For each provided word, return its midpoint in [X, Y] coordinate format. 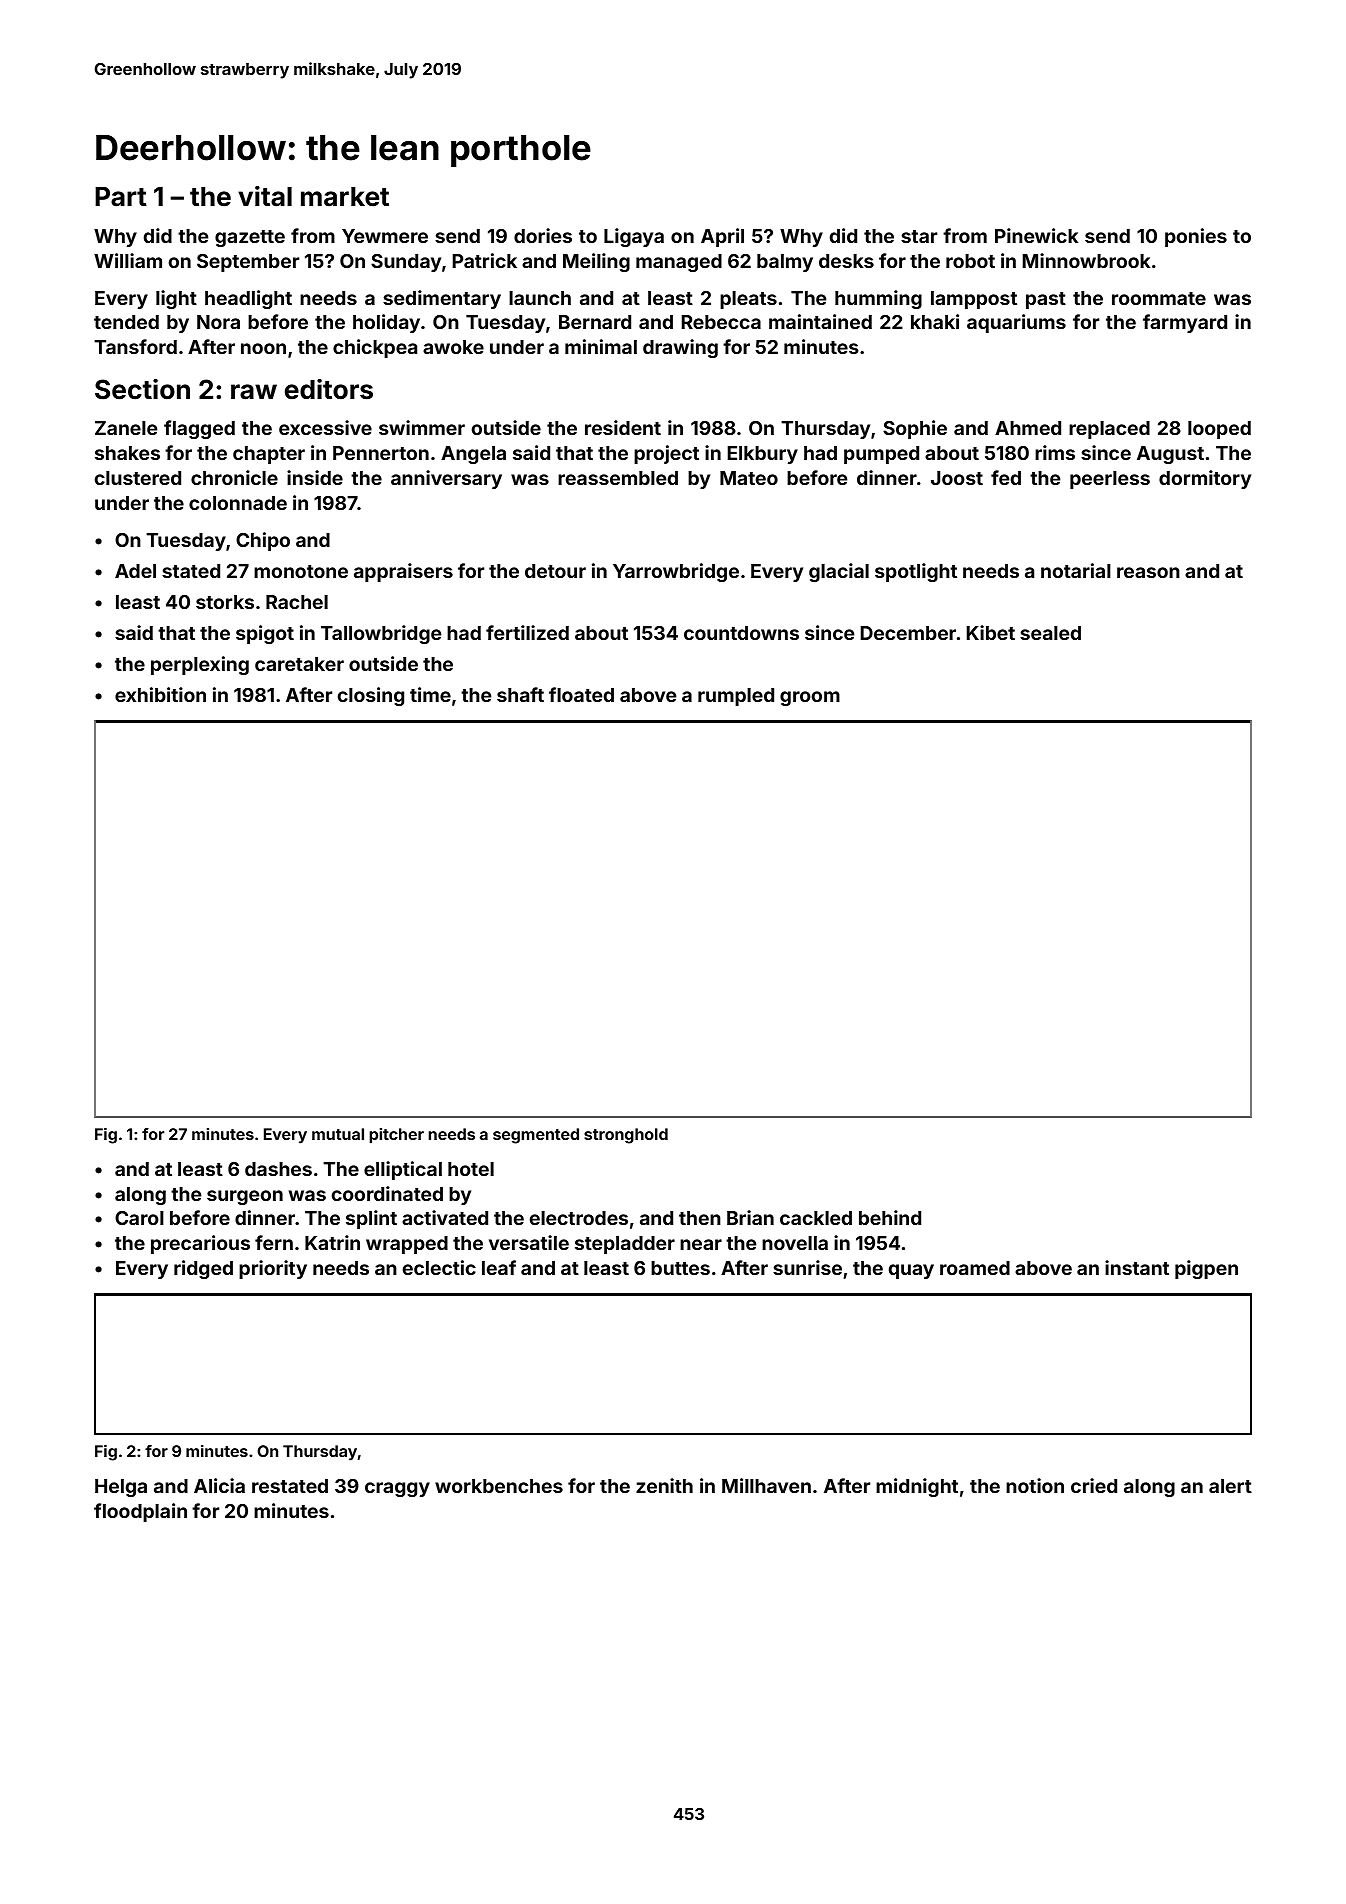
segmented [536, 1136]
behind [890, 1217]
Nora [218, 322]
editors [329, 389]
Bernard [595, 322]
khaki [935, 321]
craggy [397, 1489]
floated [581, 694]
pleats [748, 300]
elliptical [403, 1170]
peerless [1110, 480]
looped [1219, 430]
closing [371, 696]
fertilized [527, 632]
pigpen [1206, 1269]
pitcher [396, 1136]
